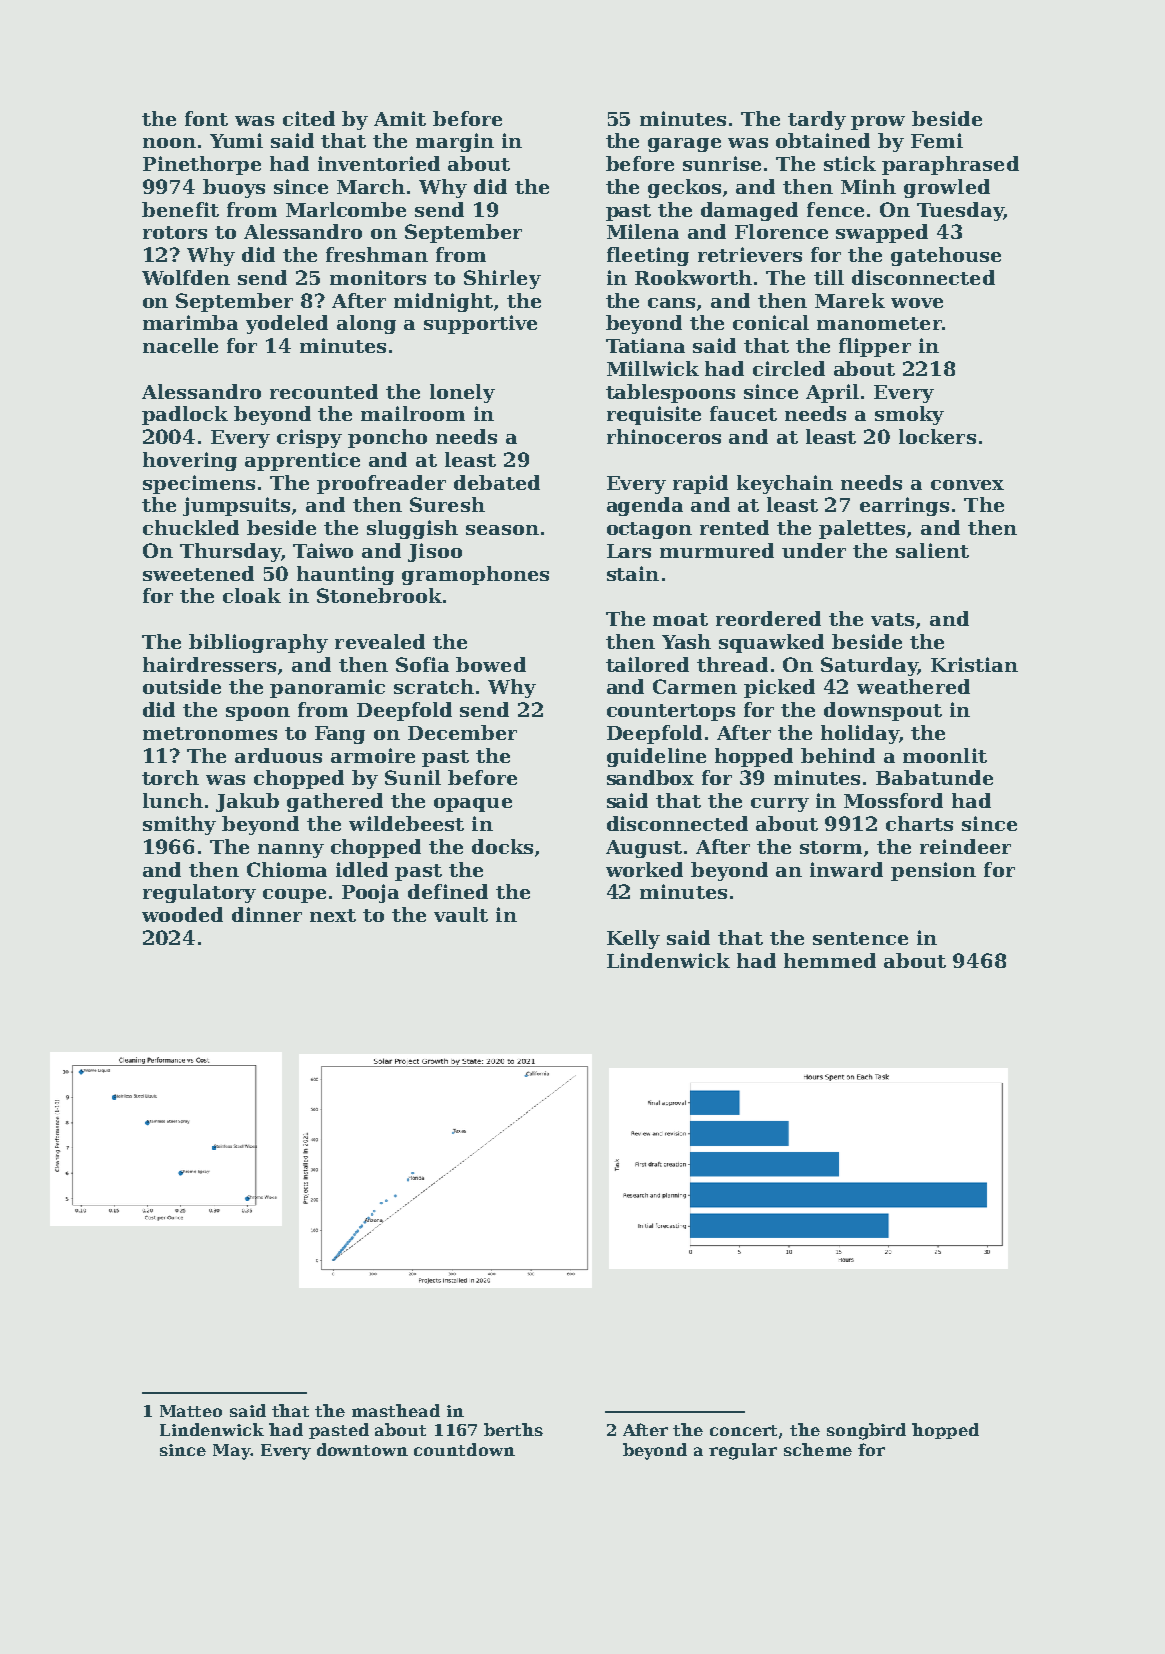  What do you see at coordinates (893, 800) in the screenshot?
I see `Mossford` at bounding box center [893, 800].
